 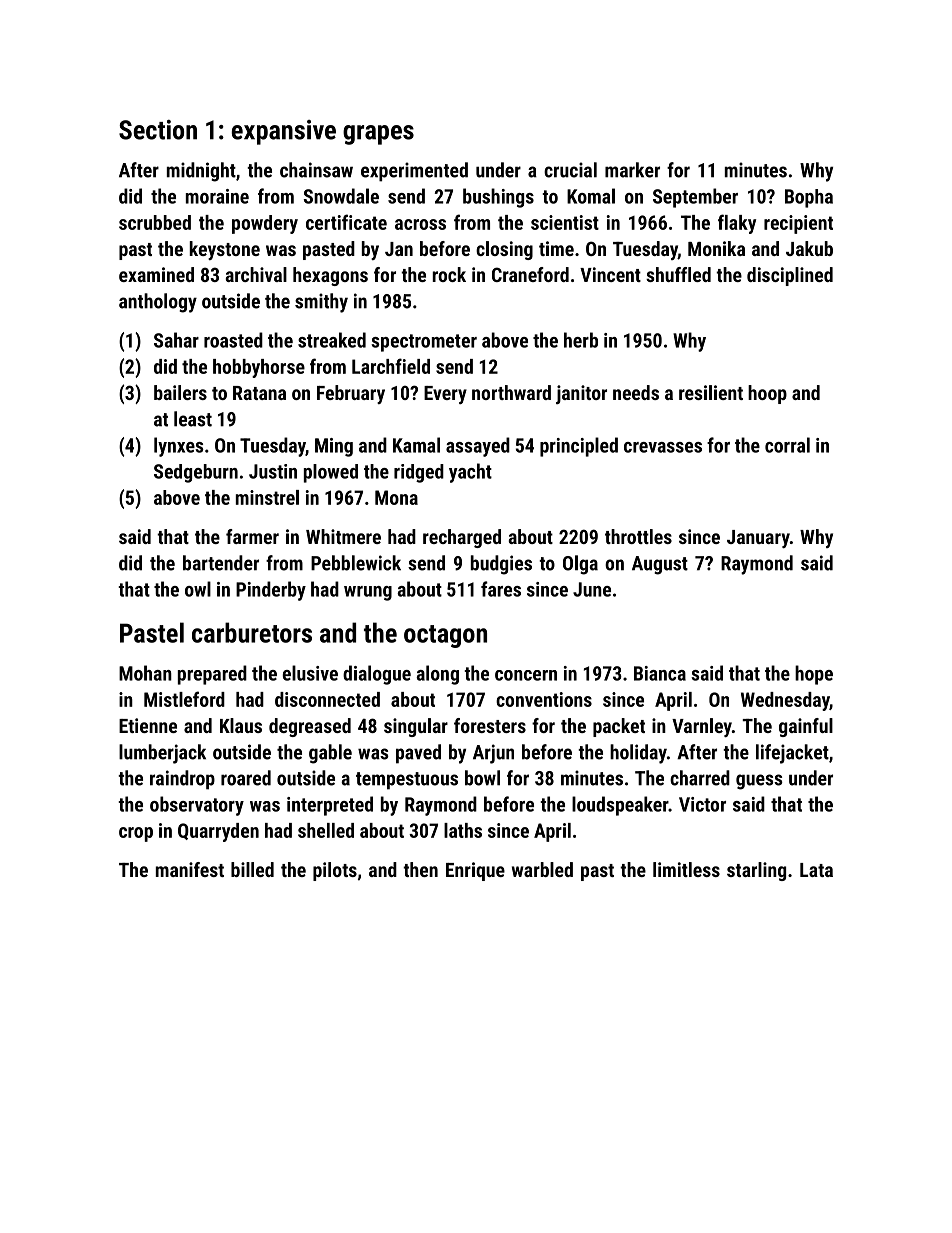 I want to click on Bianca, so click(x=660, y=673).
